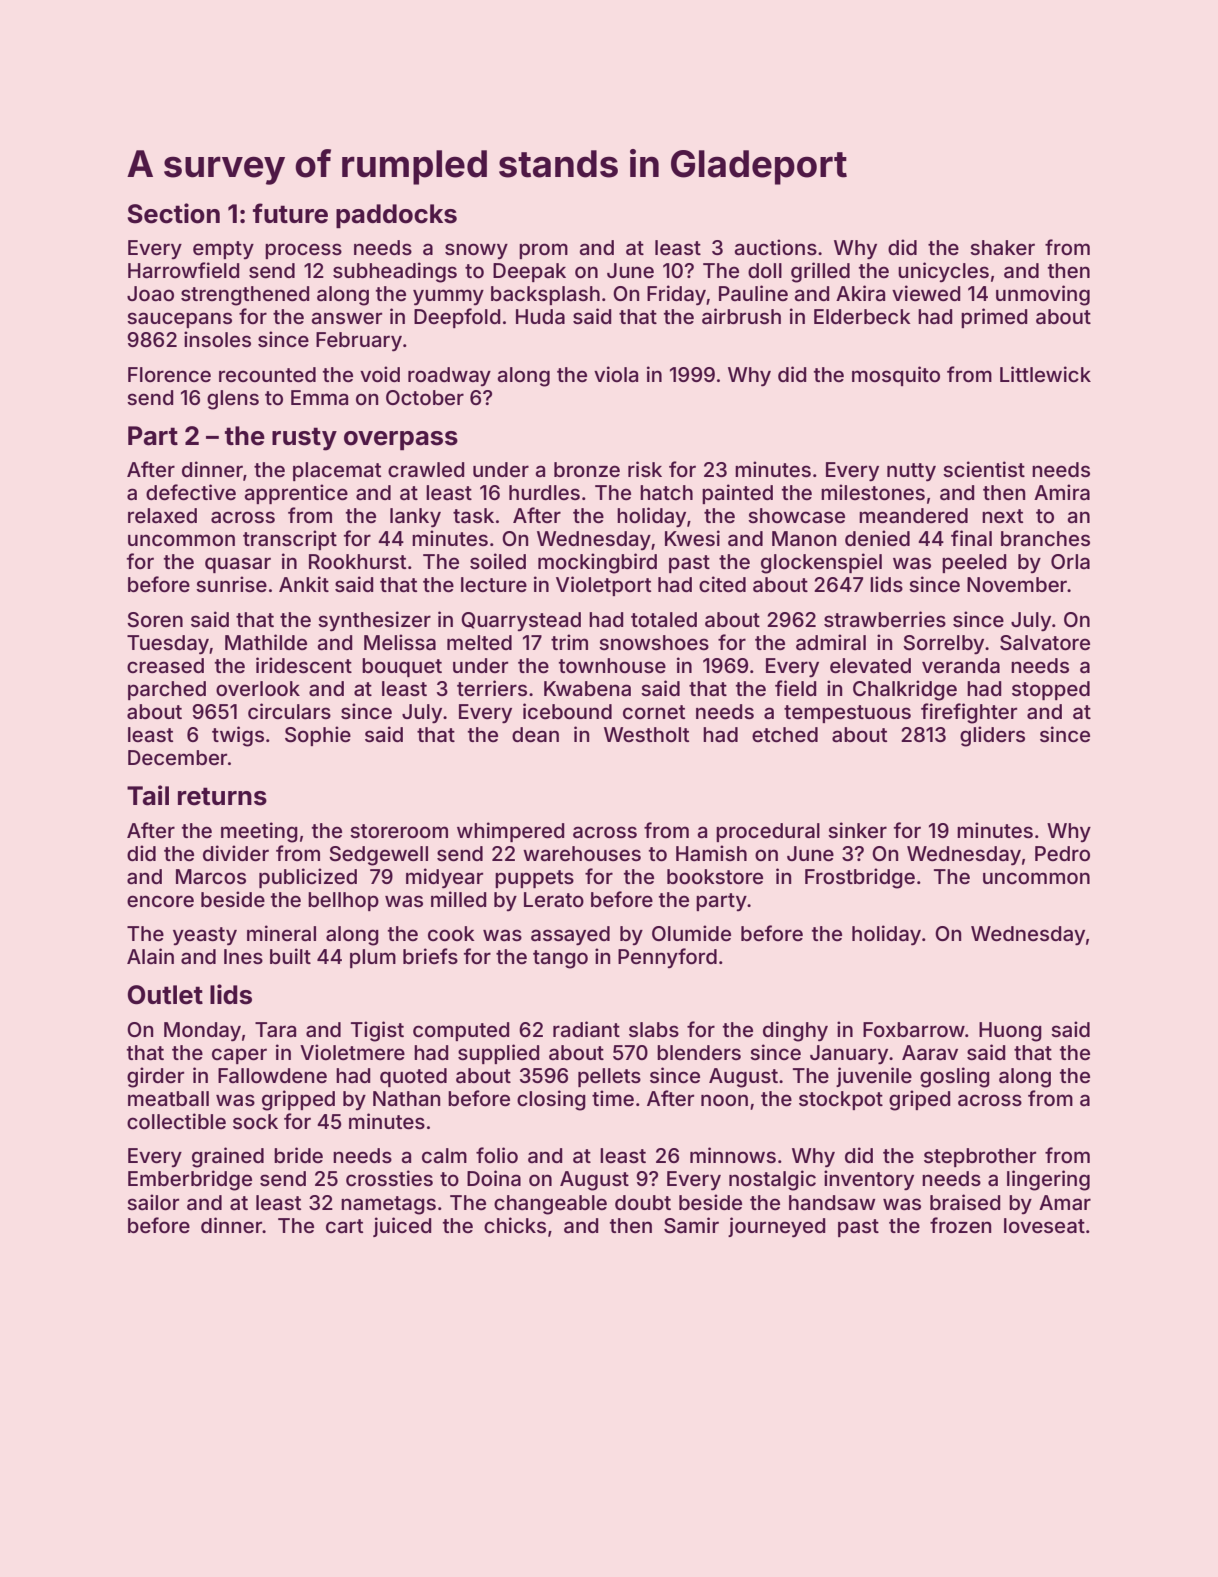 The image size is (1218, 1577). Describe the element at coordinates (1062, 853) in the page. I see `Pedro` at that location.
